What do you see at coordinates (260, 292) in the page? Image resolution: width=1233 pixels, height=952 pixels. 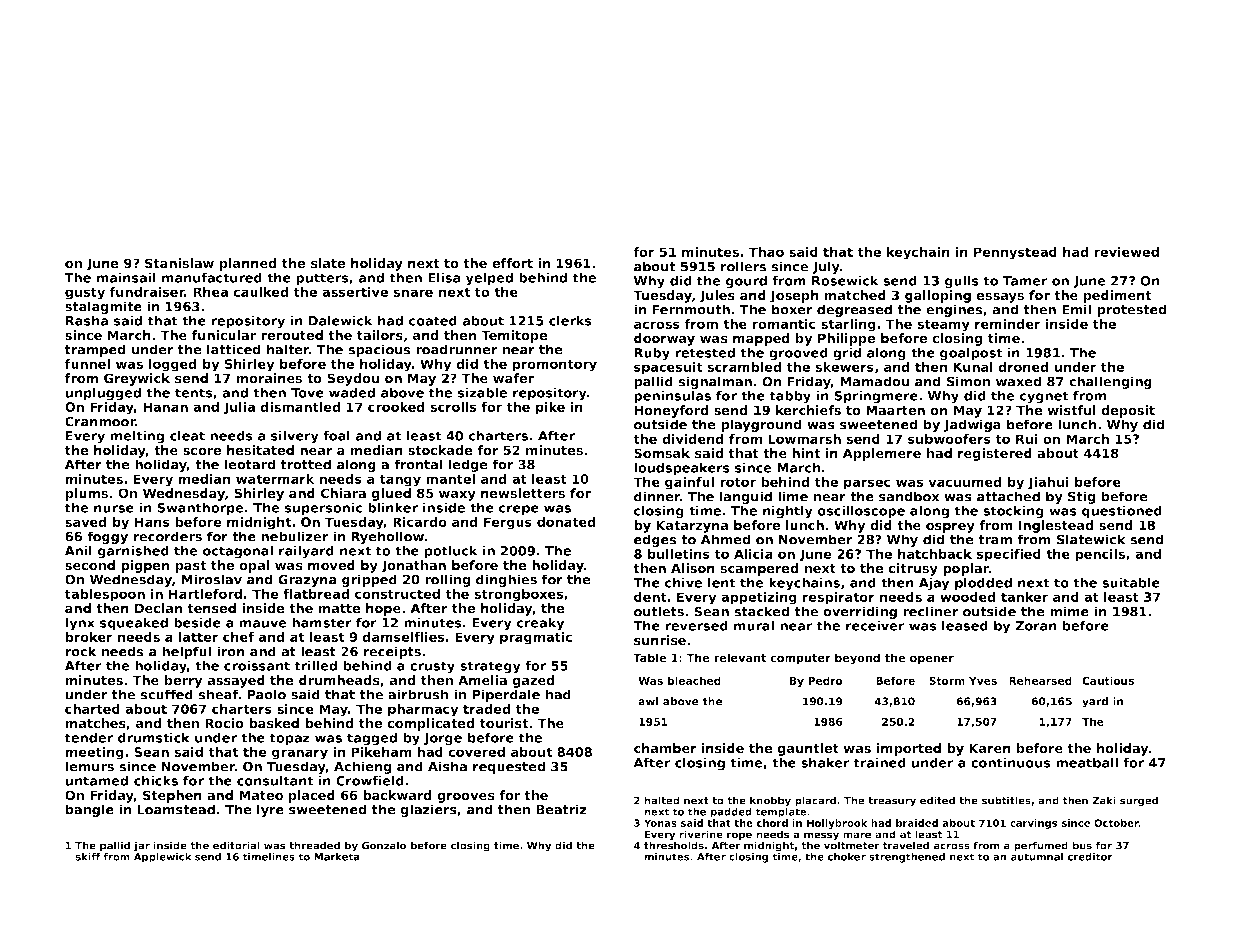 I see `caulked` at bounding box center [260, 292].
